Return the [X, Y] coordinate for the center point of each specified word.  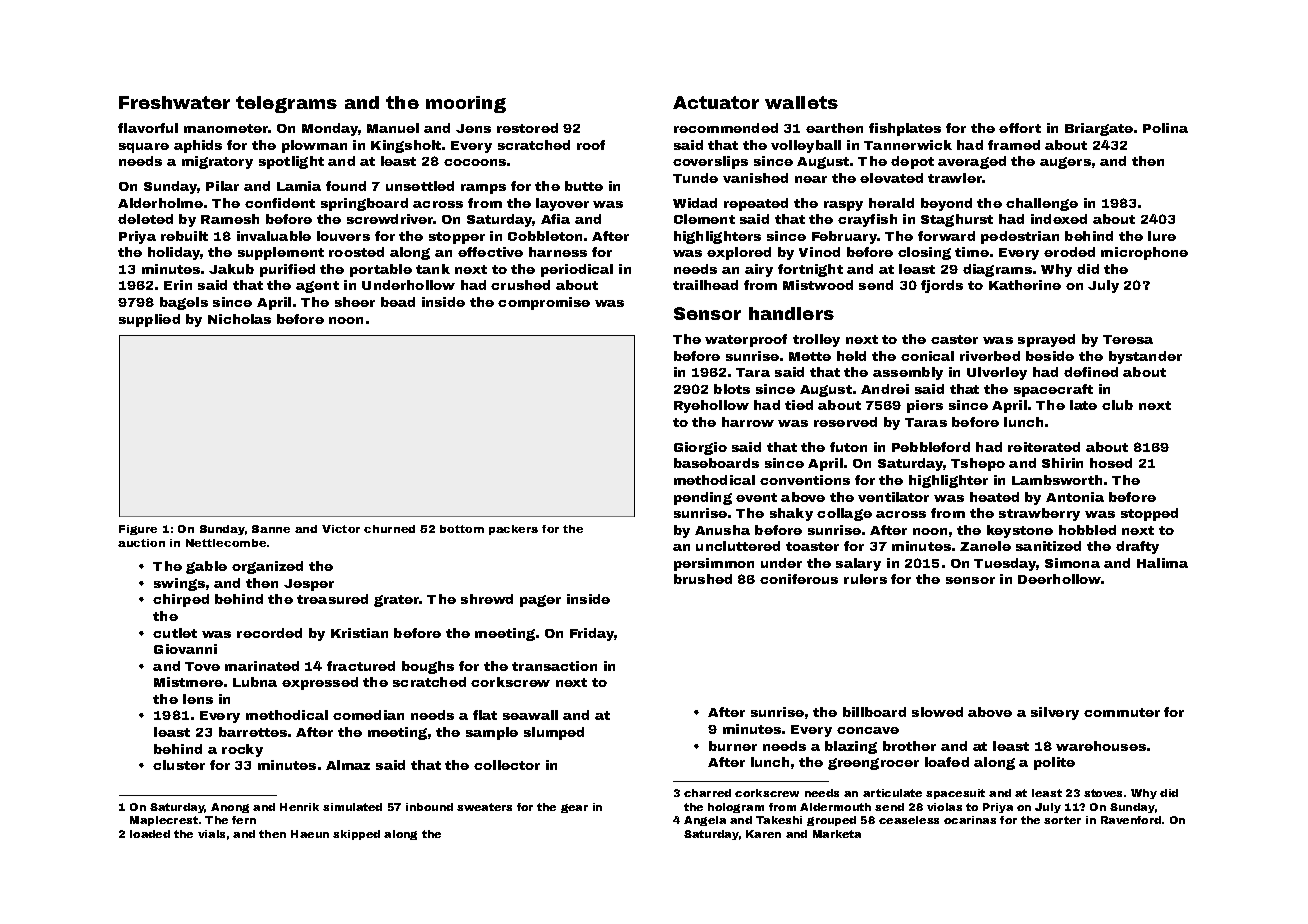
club [1117, 405]
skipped [356, 835]
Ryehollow [711, 406]
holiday [174, 253]
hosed [1111, 463]
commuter [1122, 712]
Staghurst [957, 220]
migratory [217, 162]
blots [732, 389]
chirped [181, 600]
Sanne [271, 529]
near [811, 179]
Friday [592, 634]
